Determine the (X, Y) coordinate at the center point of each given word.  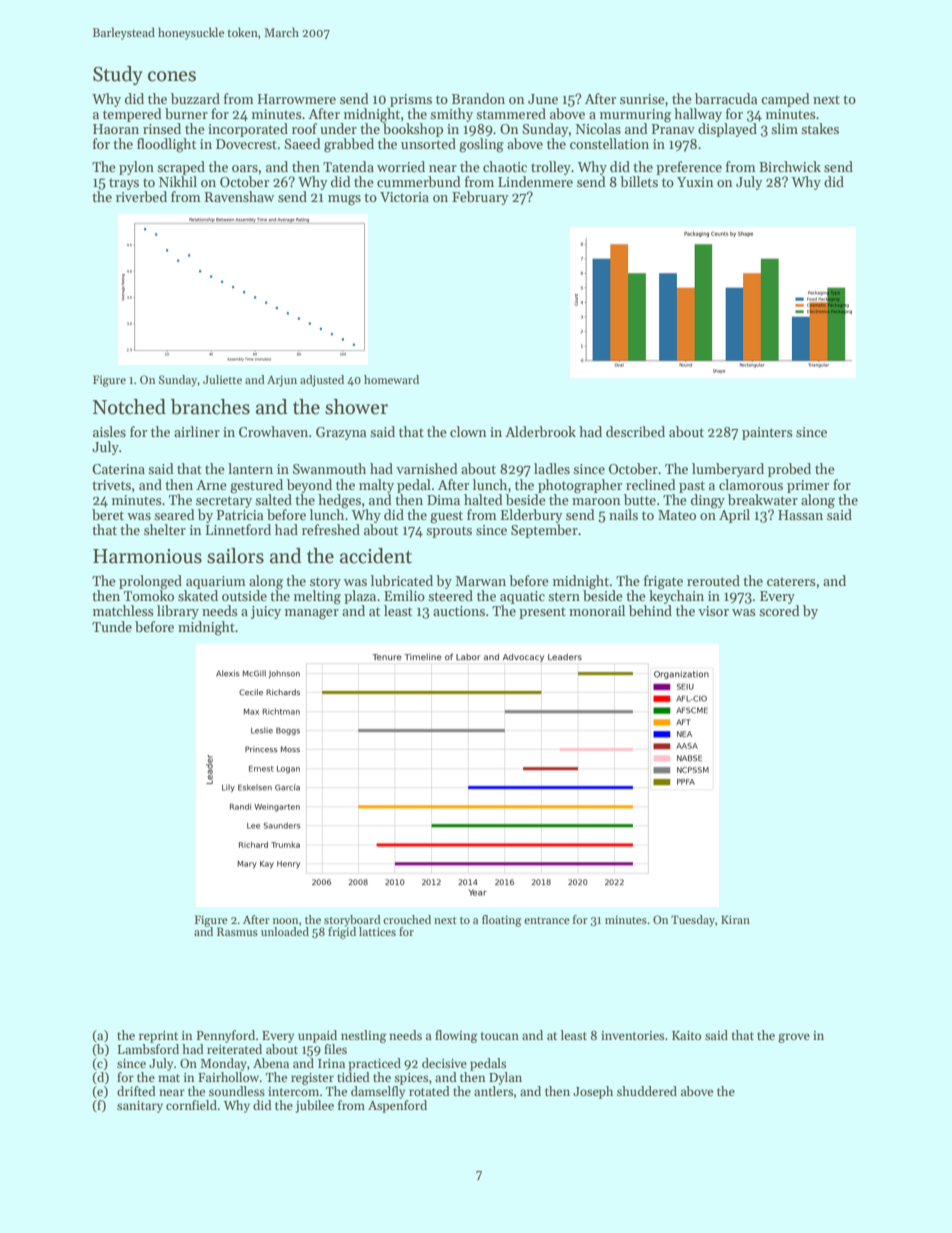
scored (779, 610)
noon (286, 921)
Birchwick (790, 166)
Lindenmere (535, 181)
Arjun (282, 381)
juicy (266, 612)
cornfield (191, 1105)
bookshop (413, 130)
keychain (676, 597)
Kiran (735, 919)
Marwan (480, 581)
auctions (459, 611)
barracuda (726, 98)
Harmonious (147, 556)
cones (172, 76)
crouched (407, 919)
